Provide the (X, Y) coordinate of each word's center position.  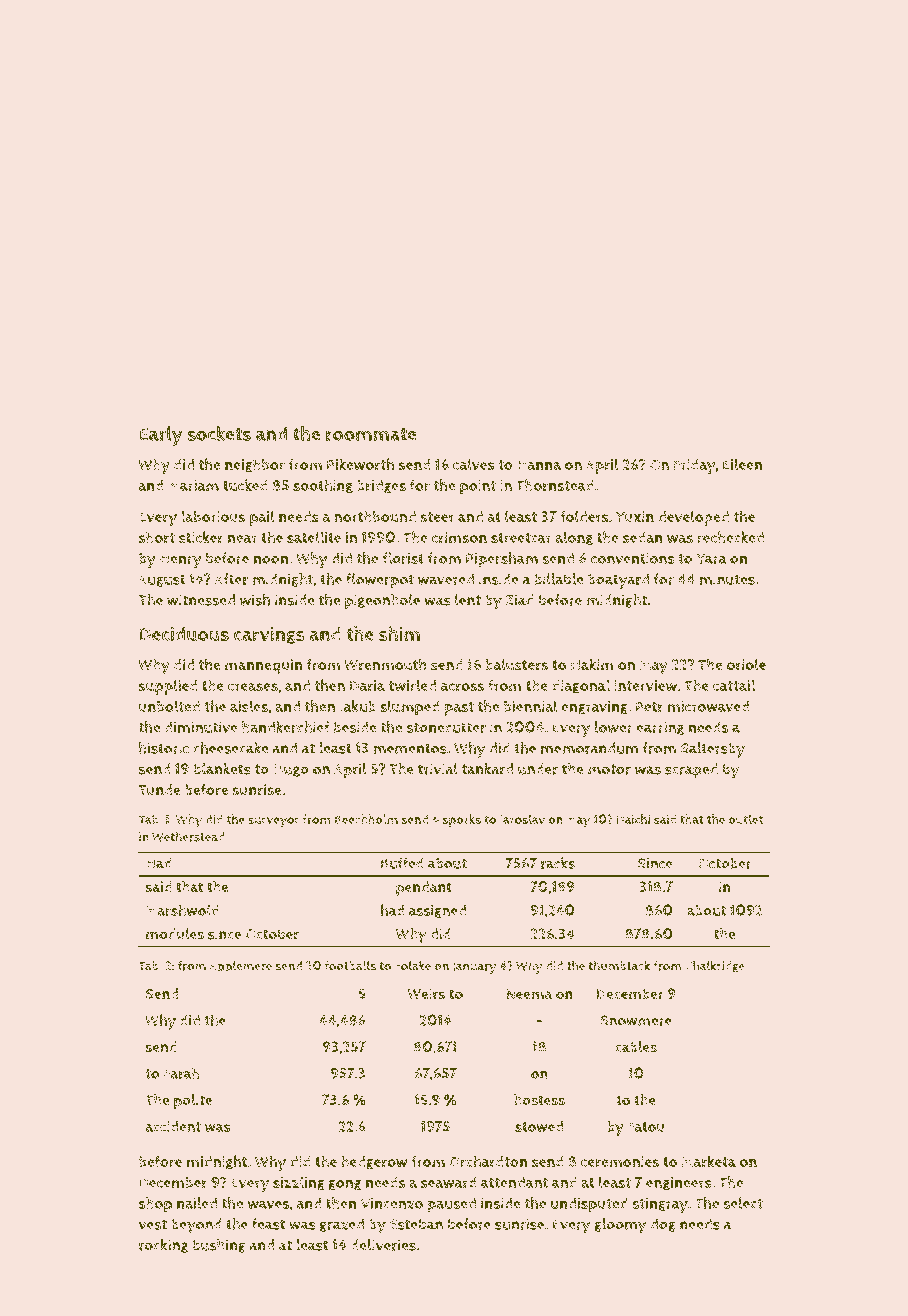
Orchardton (488, 1161)
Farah (182, 1073)
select (743, 1203)
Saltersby (713, 750)
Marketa (709, 1161)
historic (164, 748)
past (459, 709)
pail (262, 518)
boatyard (618, 581)
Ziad (520, 600)
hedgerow (374, 1162)
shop (155, 1205)
